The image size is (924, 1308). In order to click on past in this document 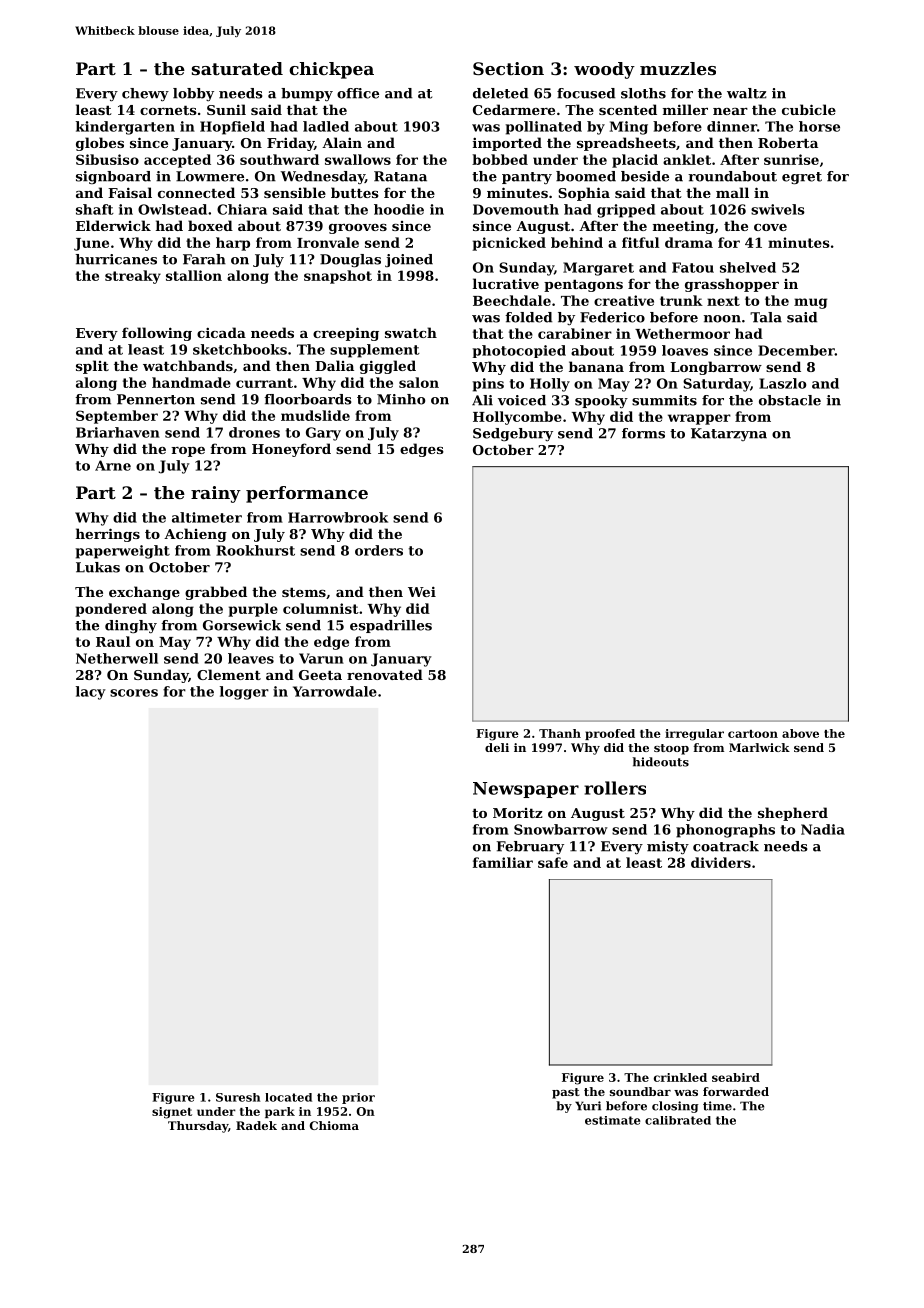, I will do `click(566, 1093)`.
